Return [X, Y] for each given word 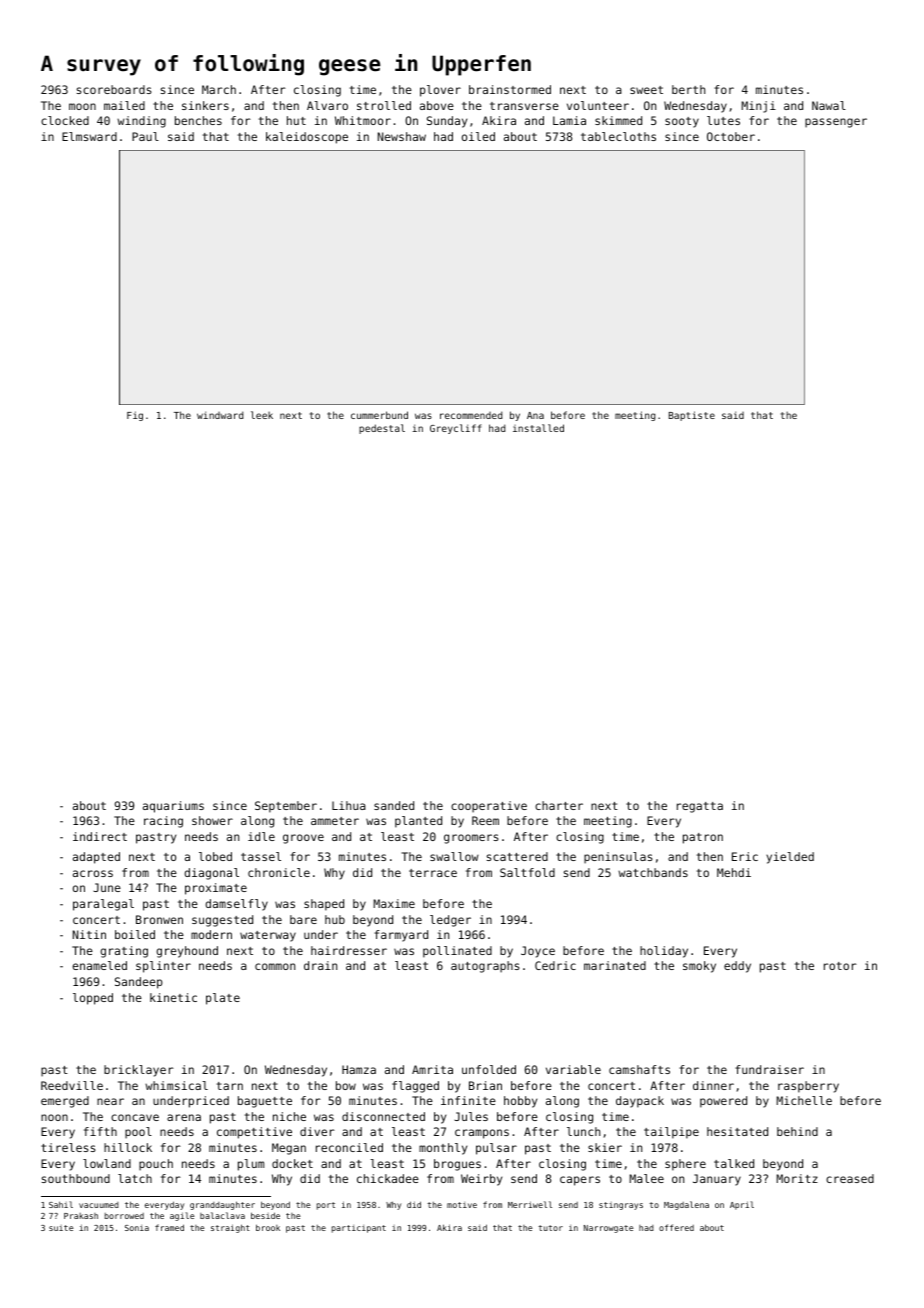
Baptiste [692, 416]
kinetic [173, 997]
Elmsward [89, 136]
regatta [700, 807]
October [731, 136]
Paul [145, 136]
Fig [135, 416]
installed [538, 428]
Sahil [61, 1204]
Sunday [447, 122]
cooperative [489, 807]
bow [346, 1085]
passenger [836, 123]
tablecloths [618, 136]
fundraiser [769, 1069]
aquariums [173, 807]
